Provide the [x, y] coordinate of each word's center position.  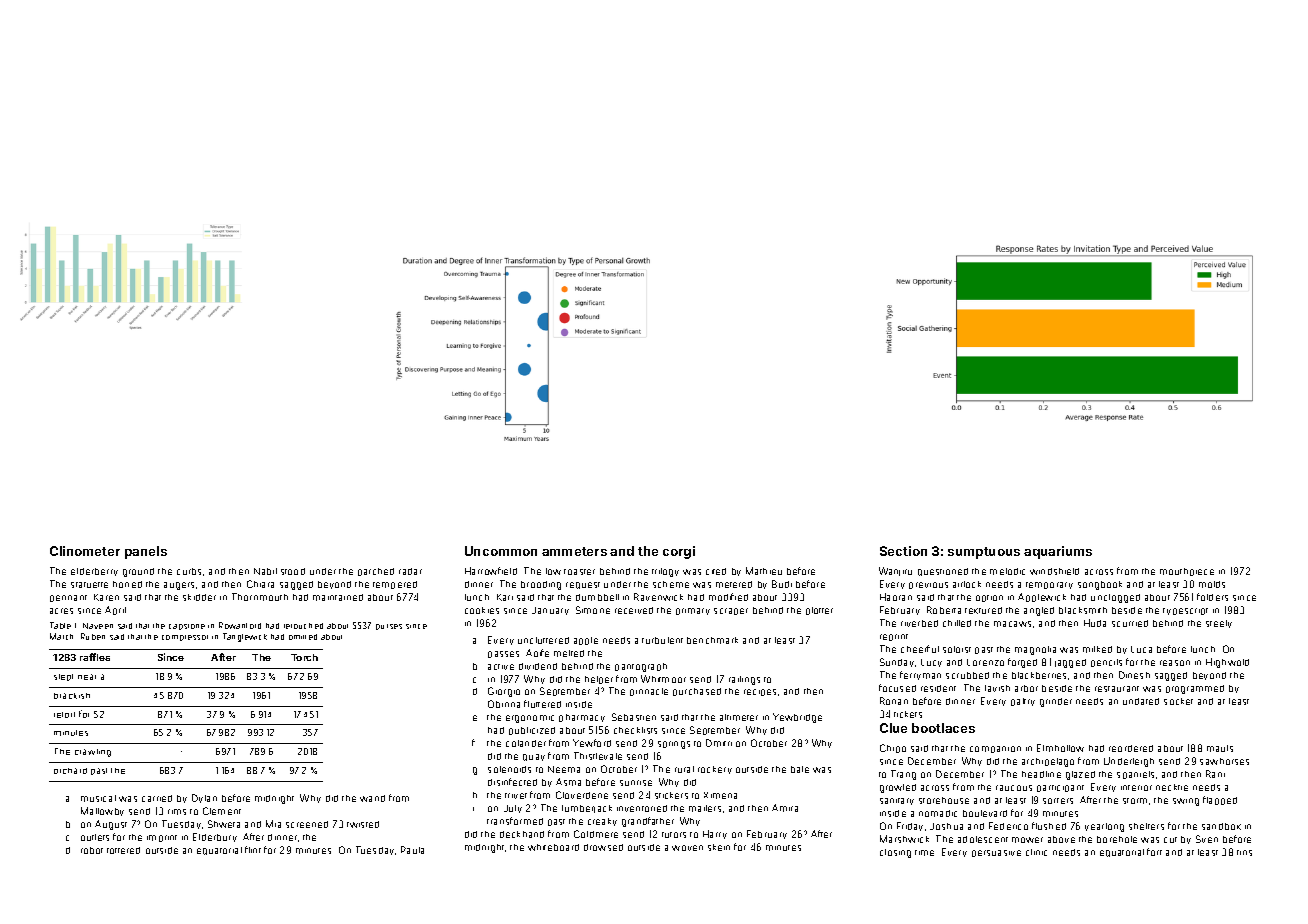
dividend [538, 666]
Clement [222, 811]
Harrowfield [491, 571]
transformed [515, 821]
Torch [304, 657]
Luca [1141, 649]
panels [146, 552]
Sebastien [634, 717]
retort [64, 715]
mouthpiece [1187, 572]
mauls [1220, 748]
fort [1154, 852]
